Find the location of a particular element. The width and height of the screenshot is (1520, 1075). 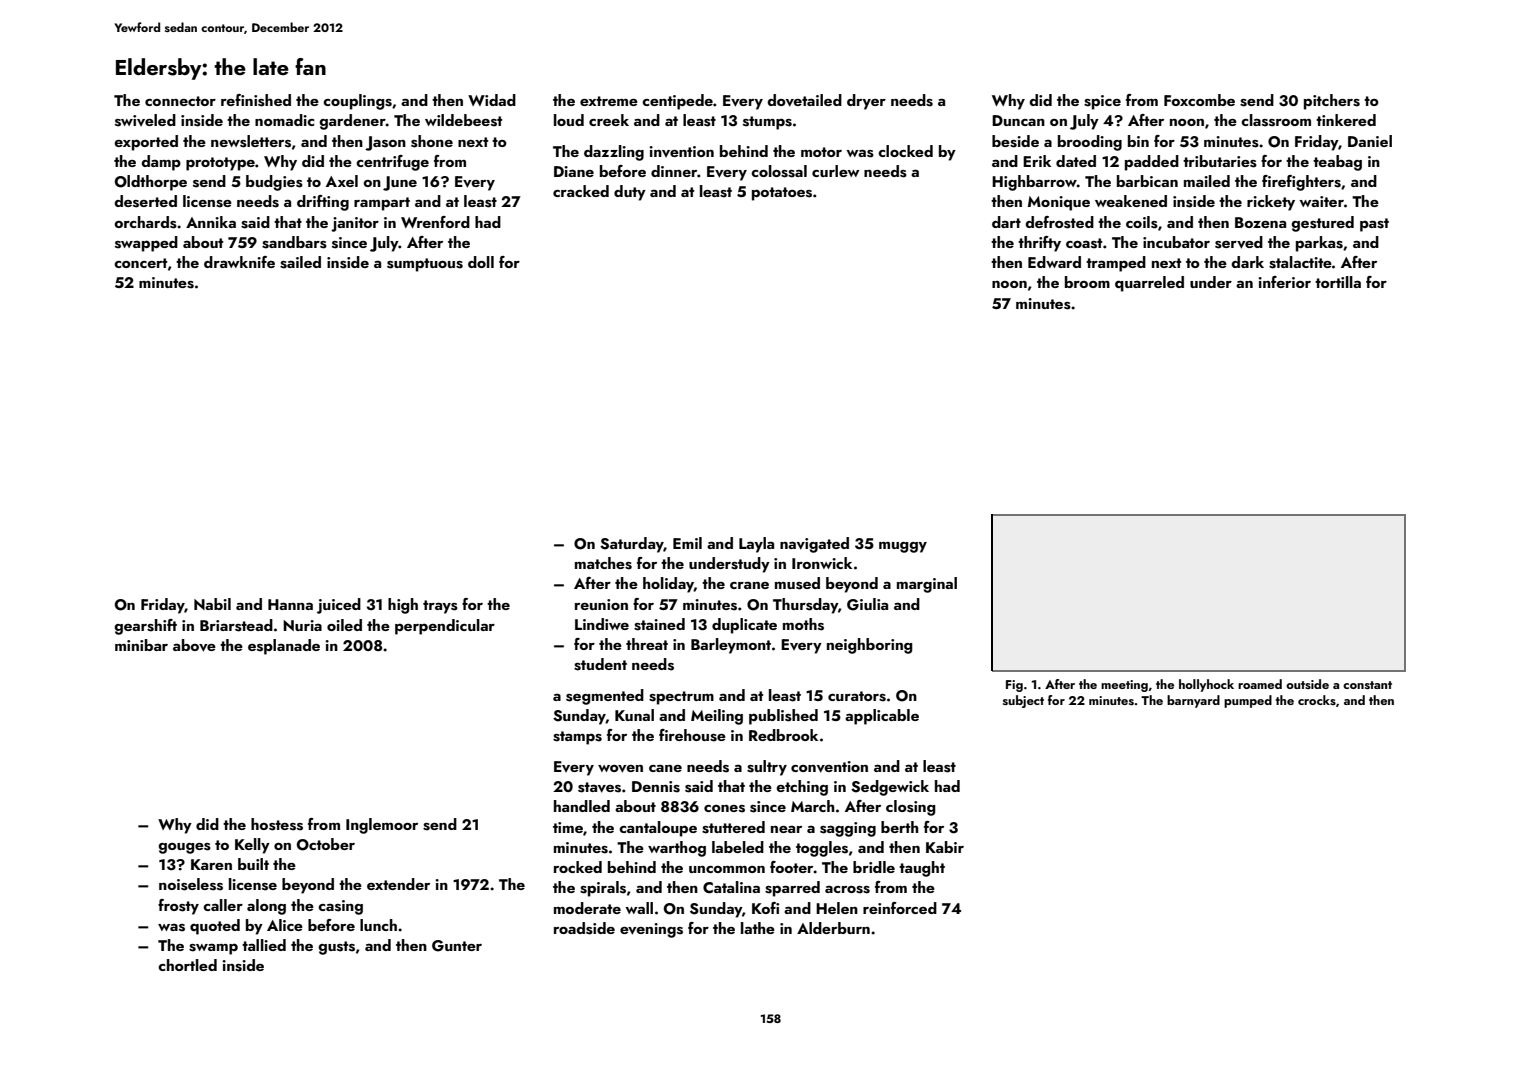

reinforced is located at coordinates (900, 908).
